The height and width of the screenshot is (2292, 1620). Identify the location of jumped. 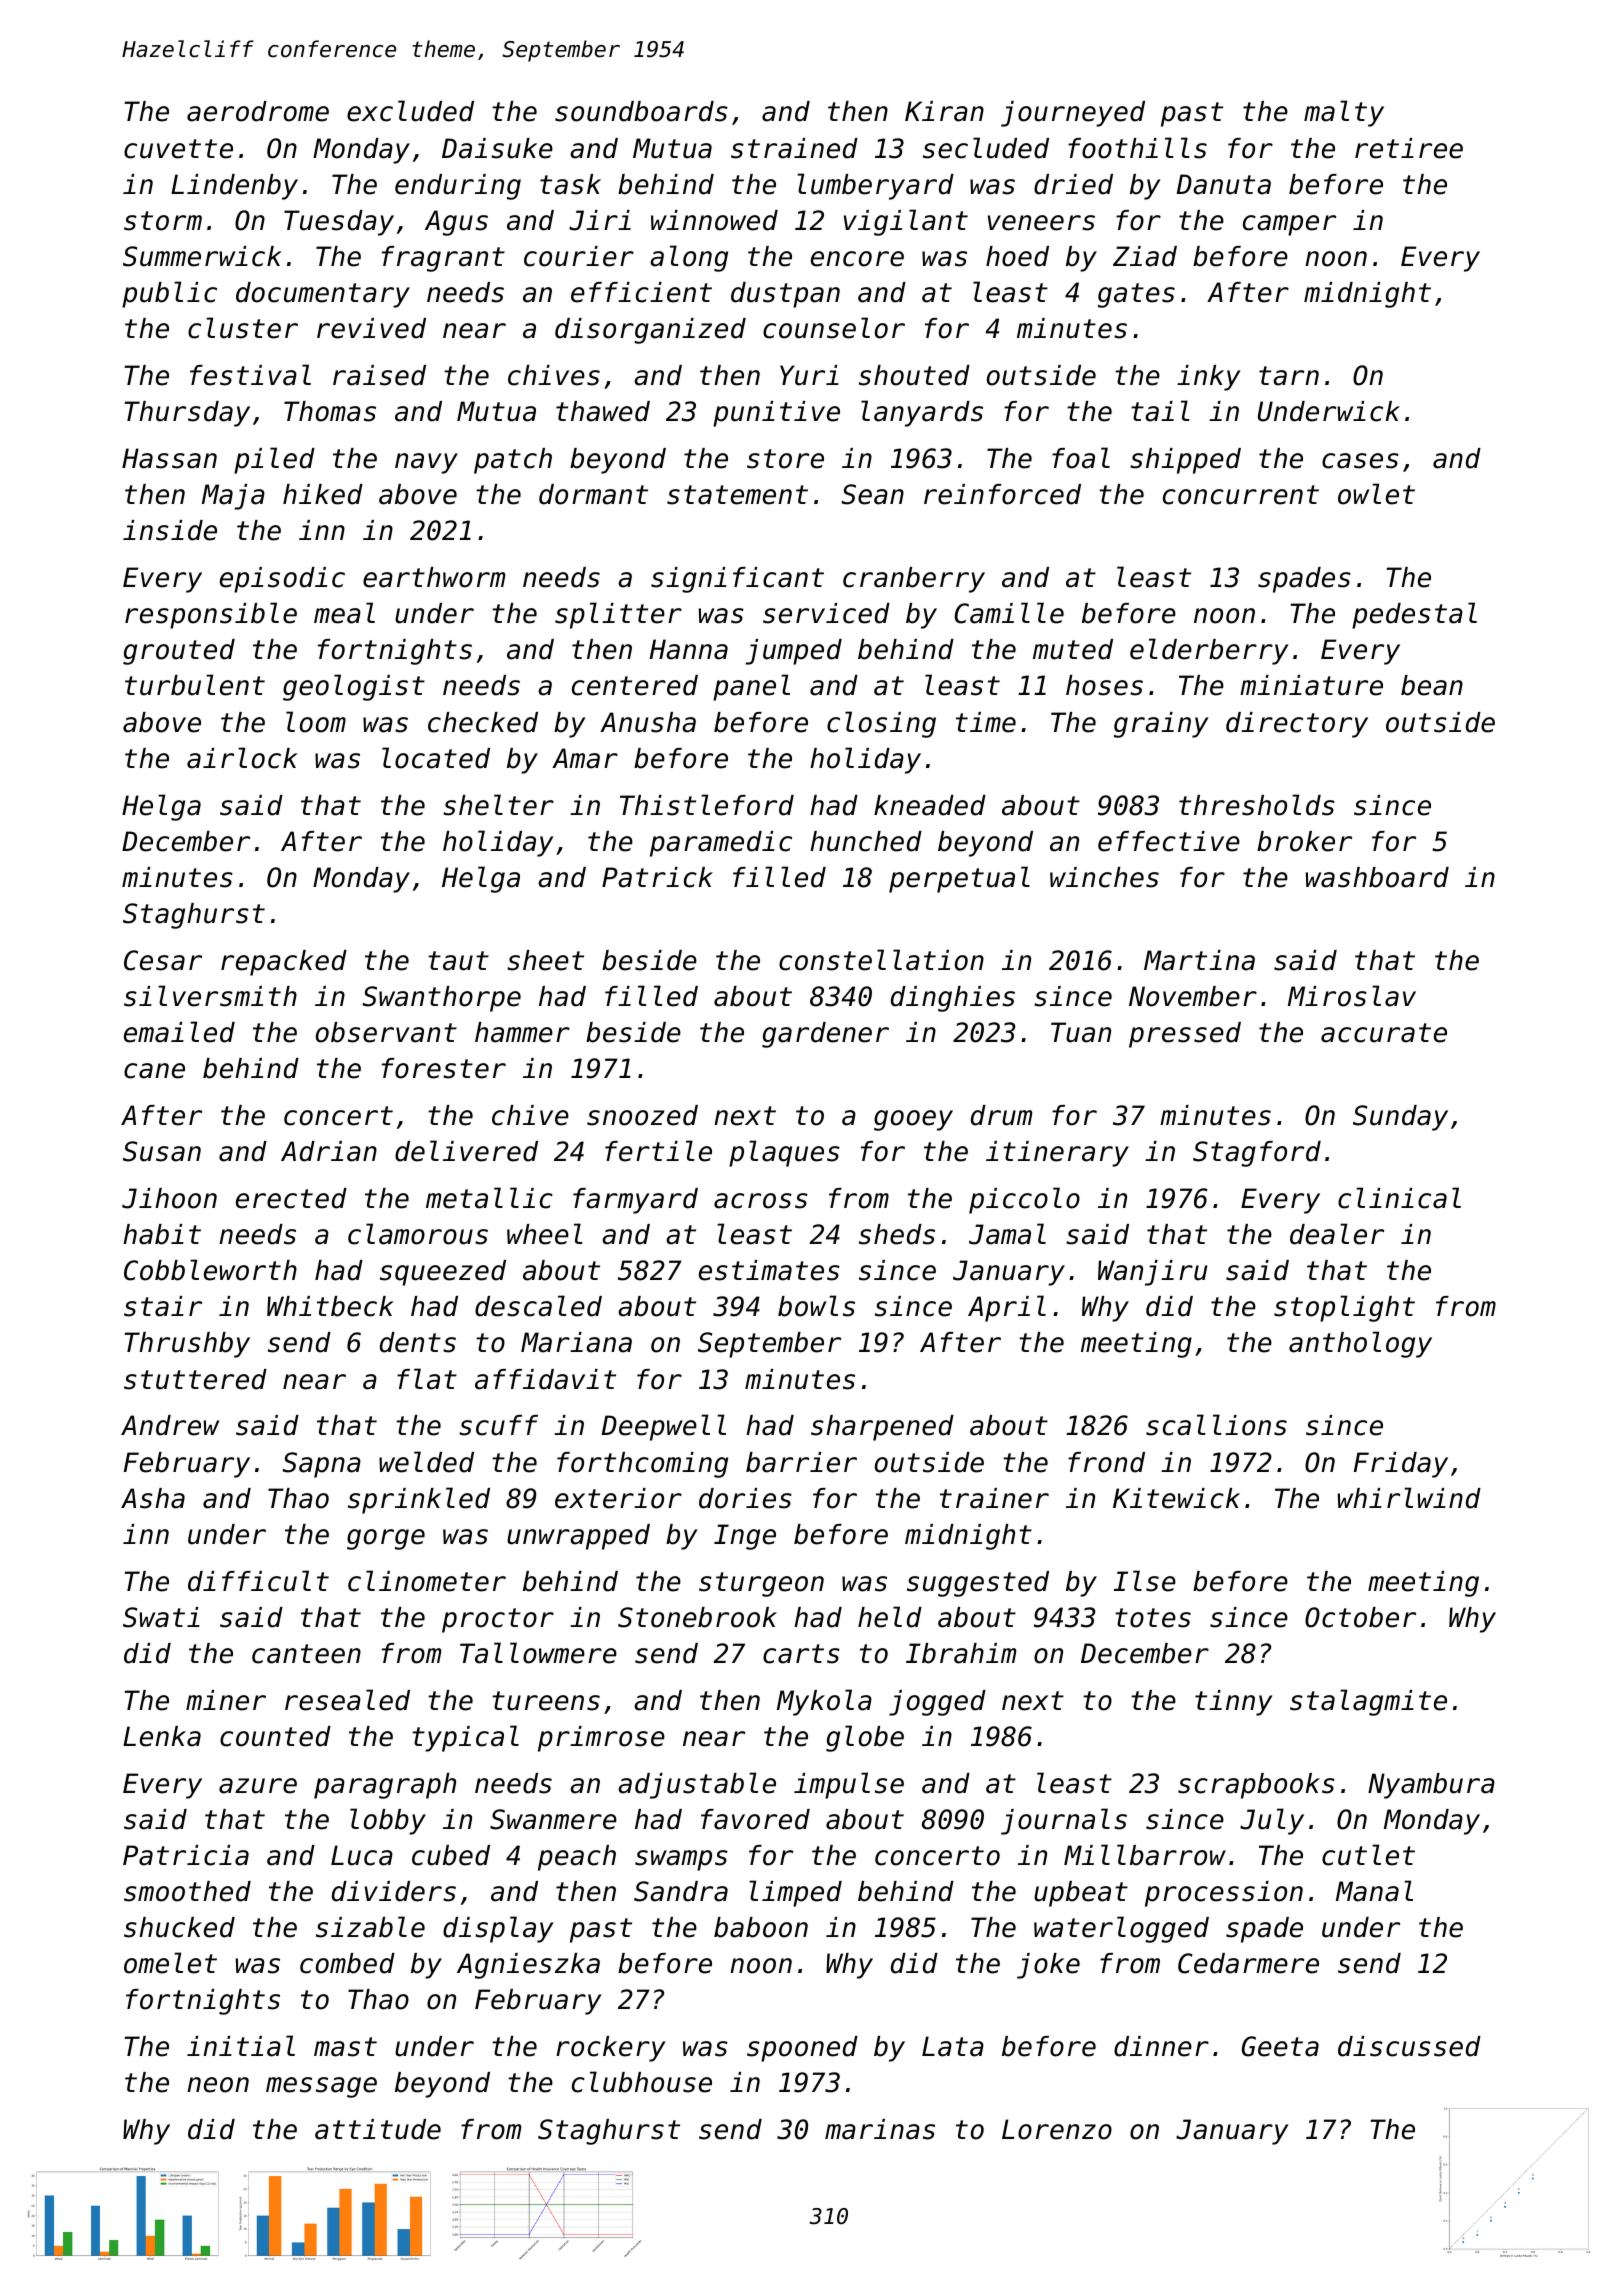
(793, 652).
